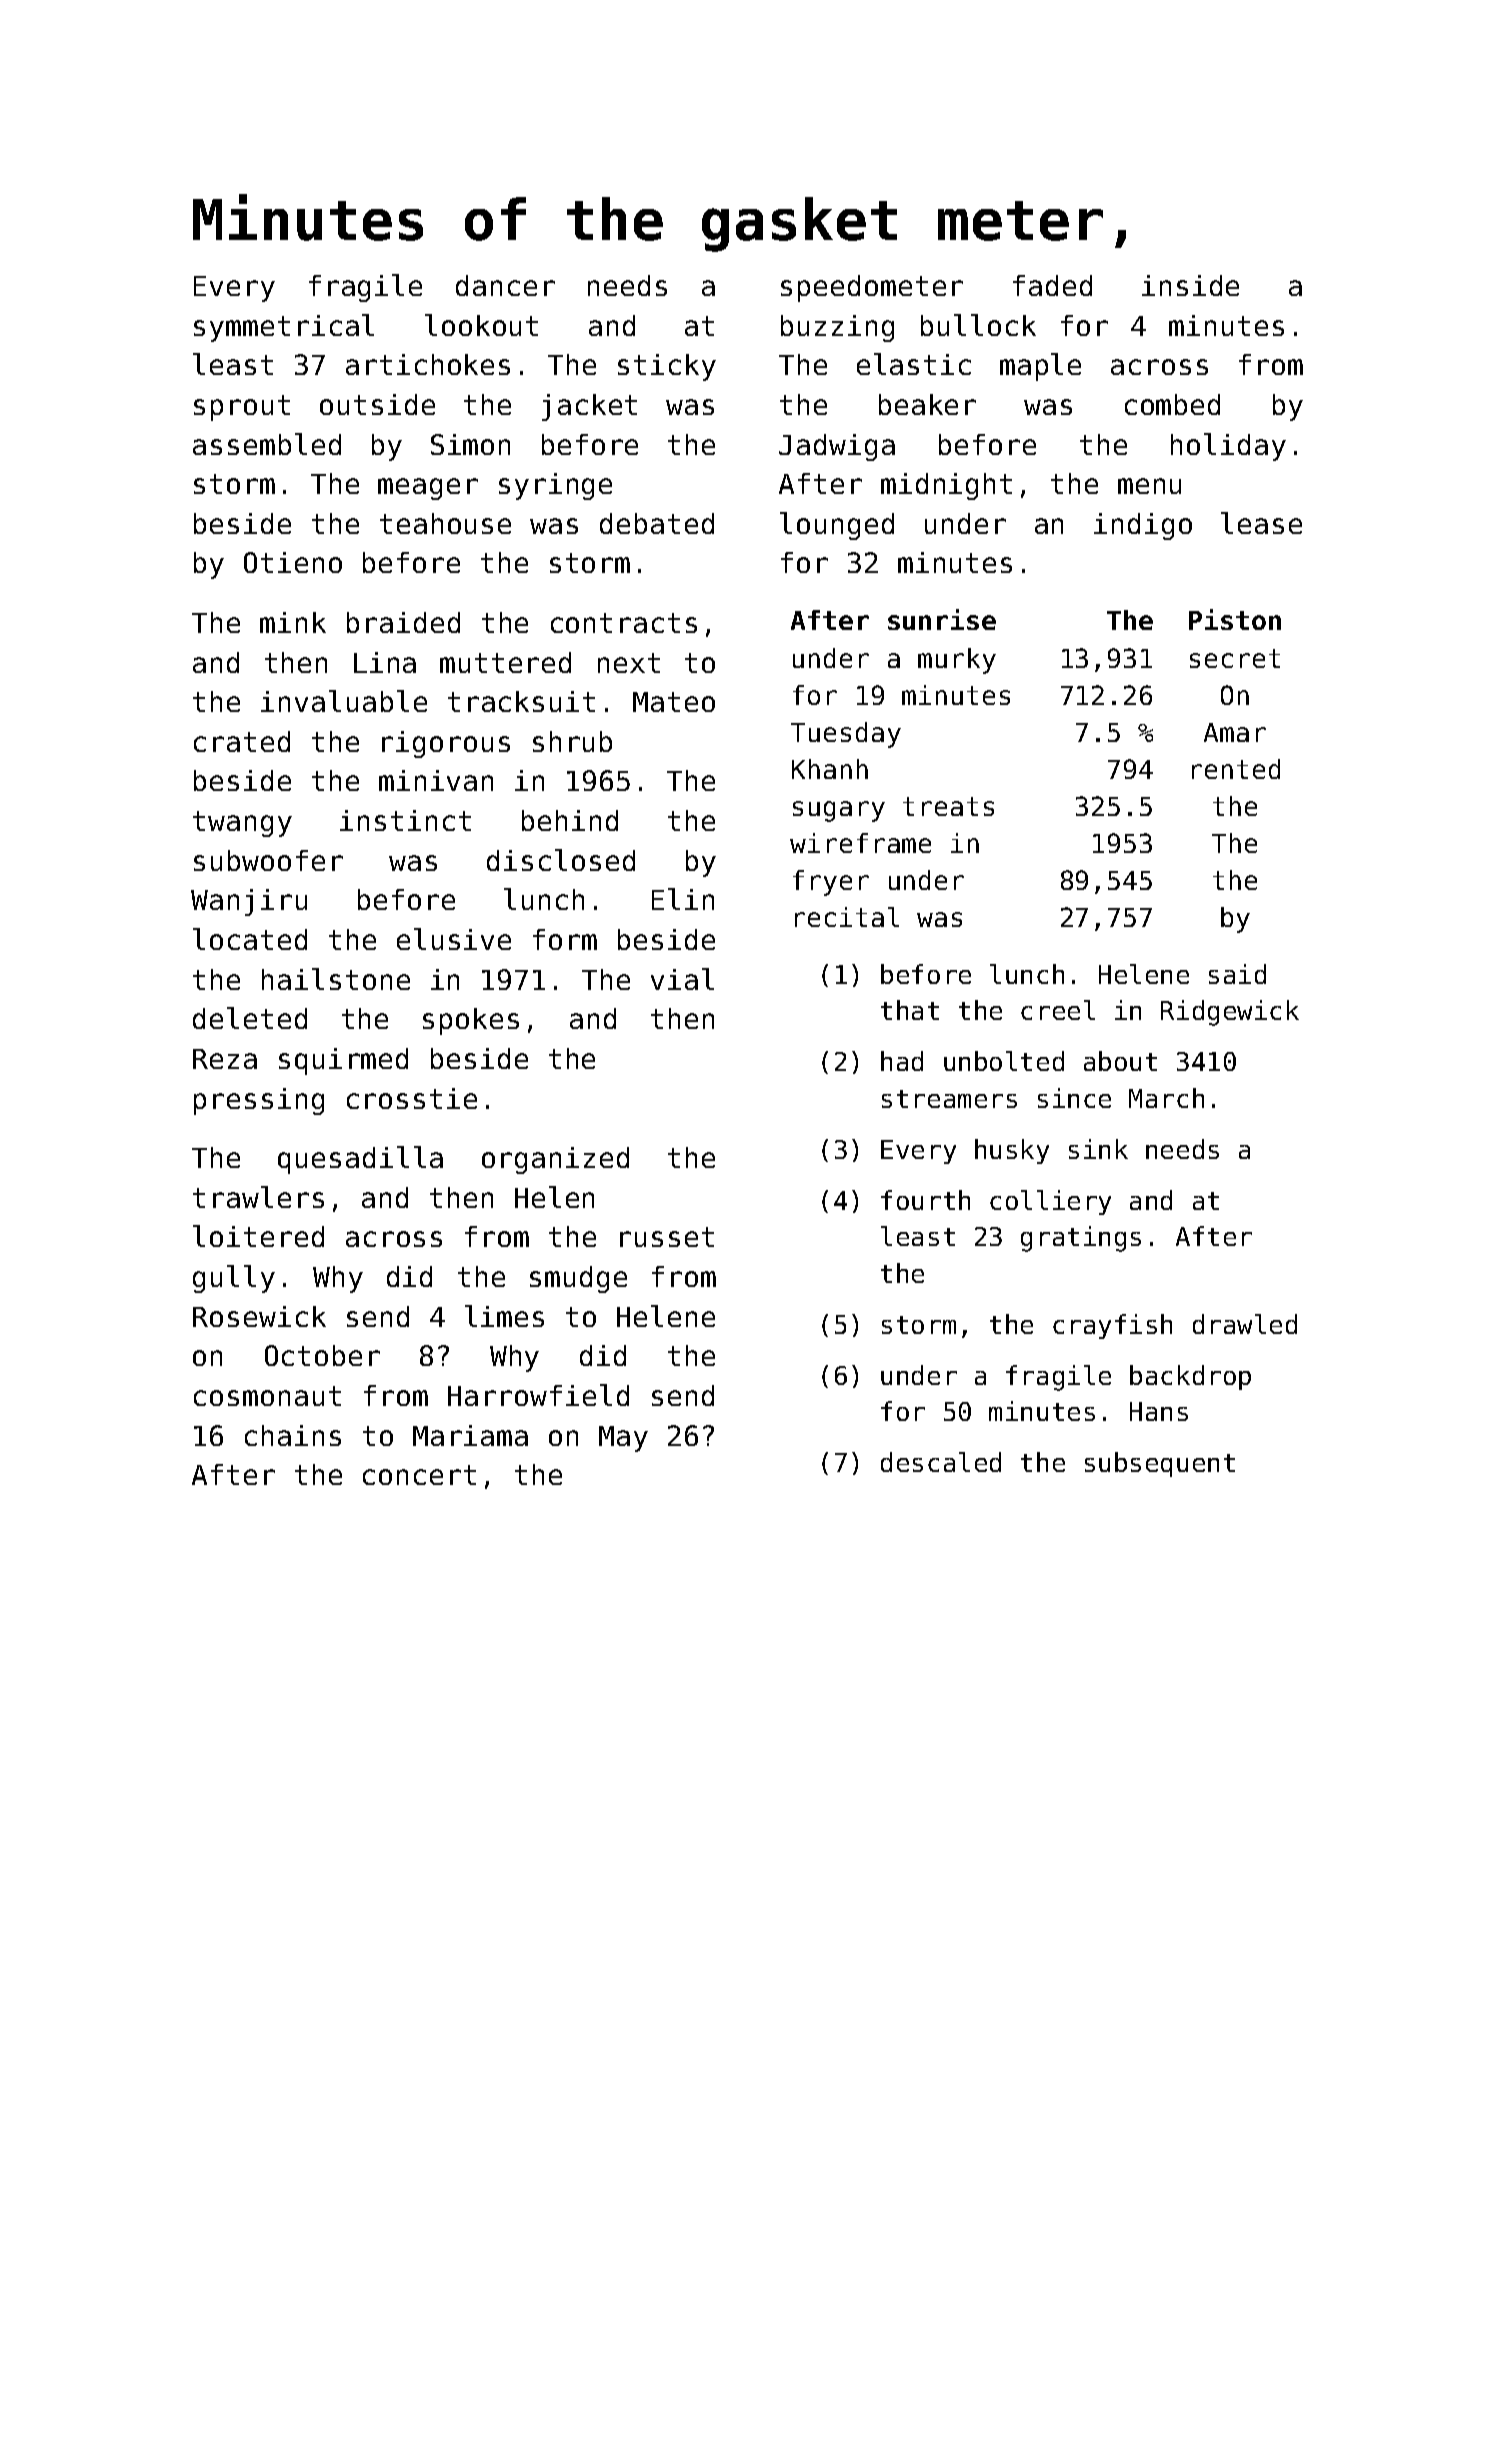  I want to click on deleted, so click(250, 1018).
